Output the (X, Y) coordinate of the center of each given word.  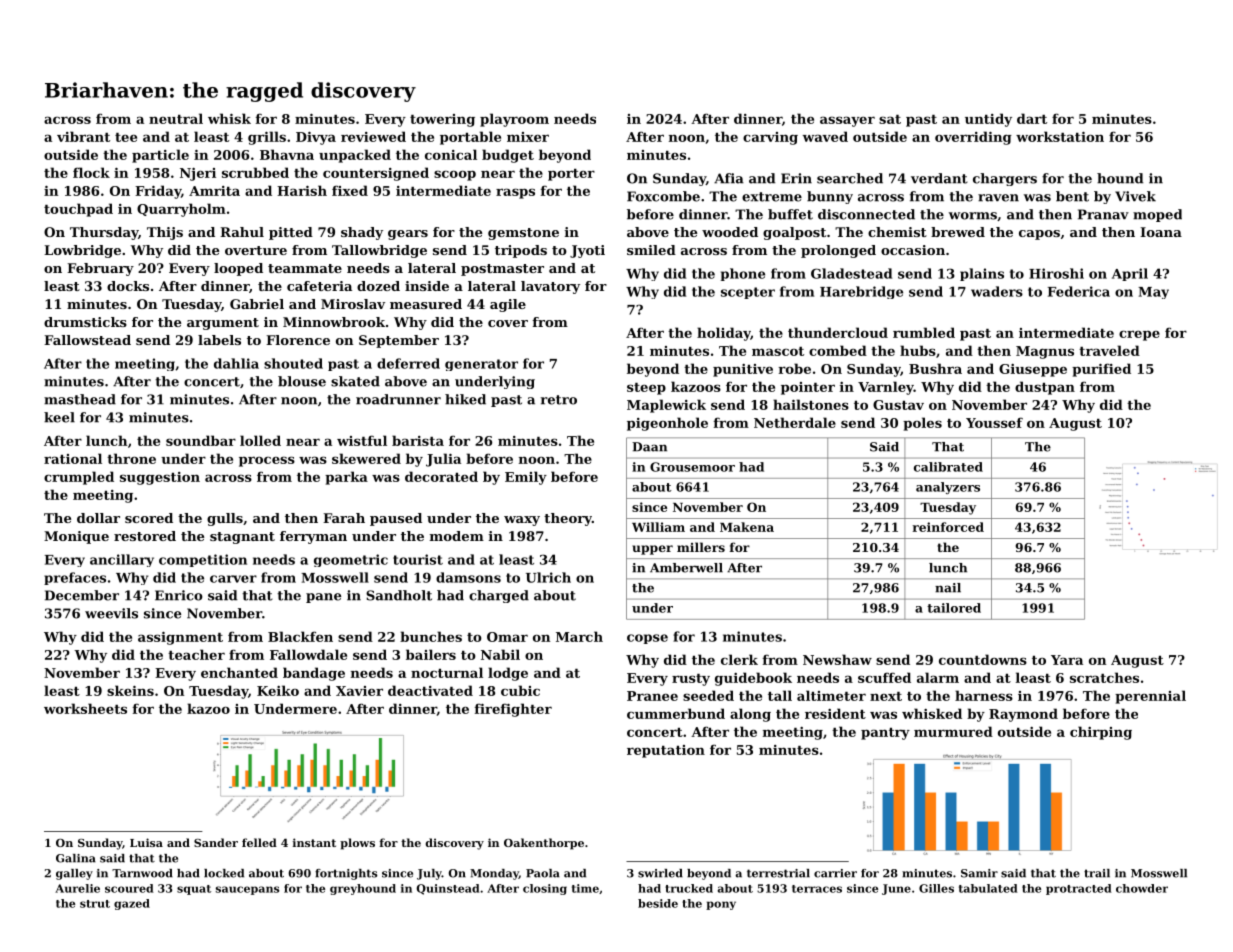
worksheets (85, 708)
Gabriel (257, 304)
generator (481, 365)
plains (982, 274)
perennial (1150, 697)
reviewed (373, 136)
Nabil (500, 654)
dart (1032, 118)
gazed (132, 904)
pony (721, 905)
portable (470, 138)
